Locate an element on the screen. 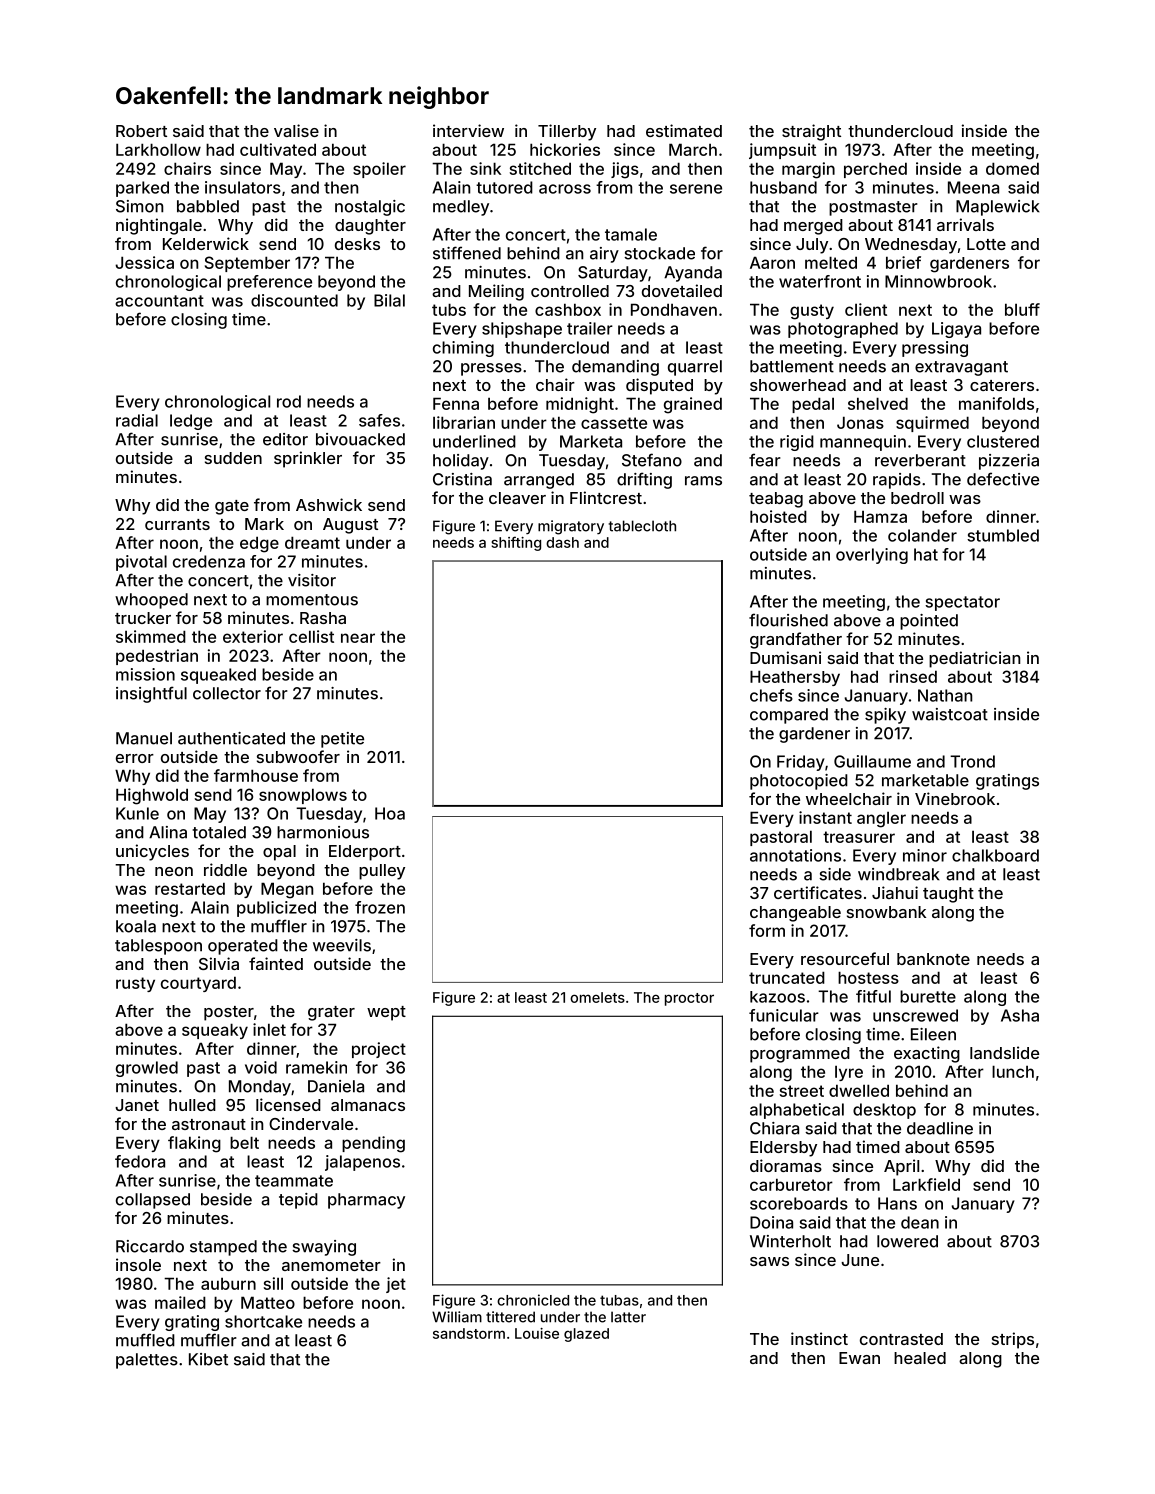 The height and width of the screenshot is (1494, 1155). Tillerby is located at coordinates (567, 132).
